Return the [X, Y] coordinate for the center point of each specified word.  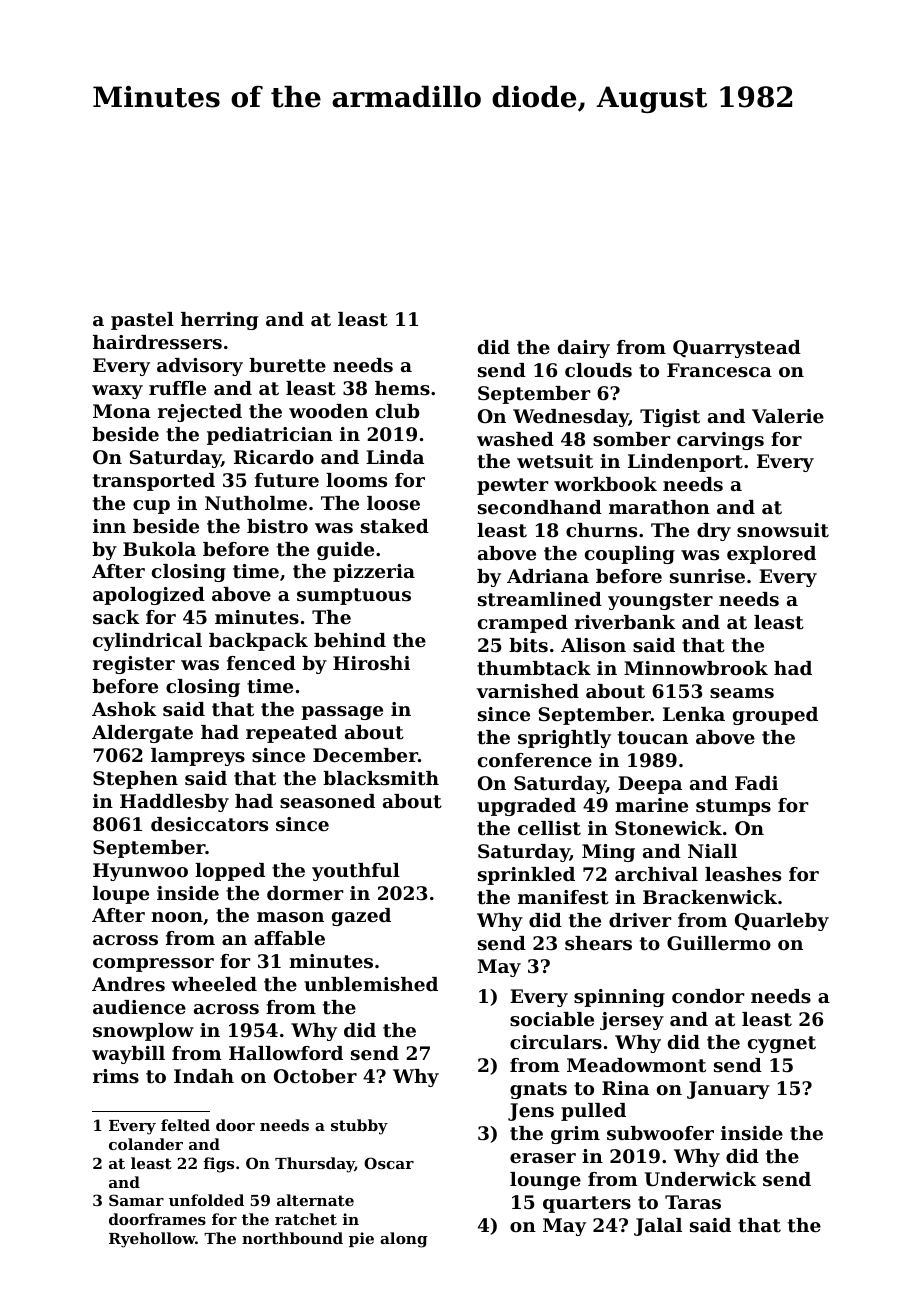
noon [177, 917]
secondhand [540, 507]
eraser [543, 1158]
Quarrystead [737, 349]
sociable [552, 1019]
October [315, 1076]
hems [402, 388]
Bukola [159, 549]
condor [708, 996]
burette [287, 365]
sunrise [707, 576]
